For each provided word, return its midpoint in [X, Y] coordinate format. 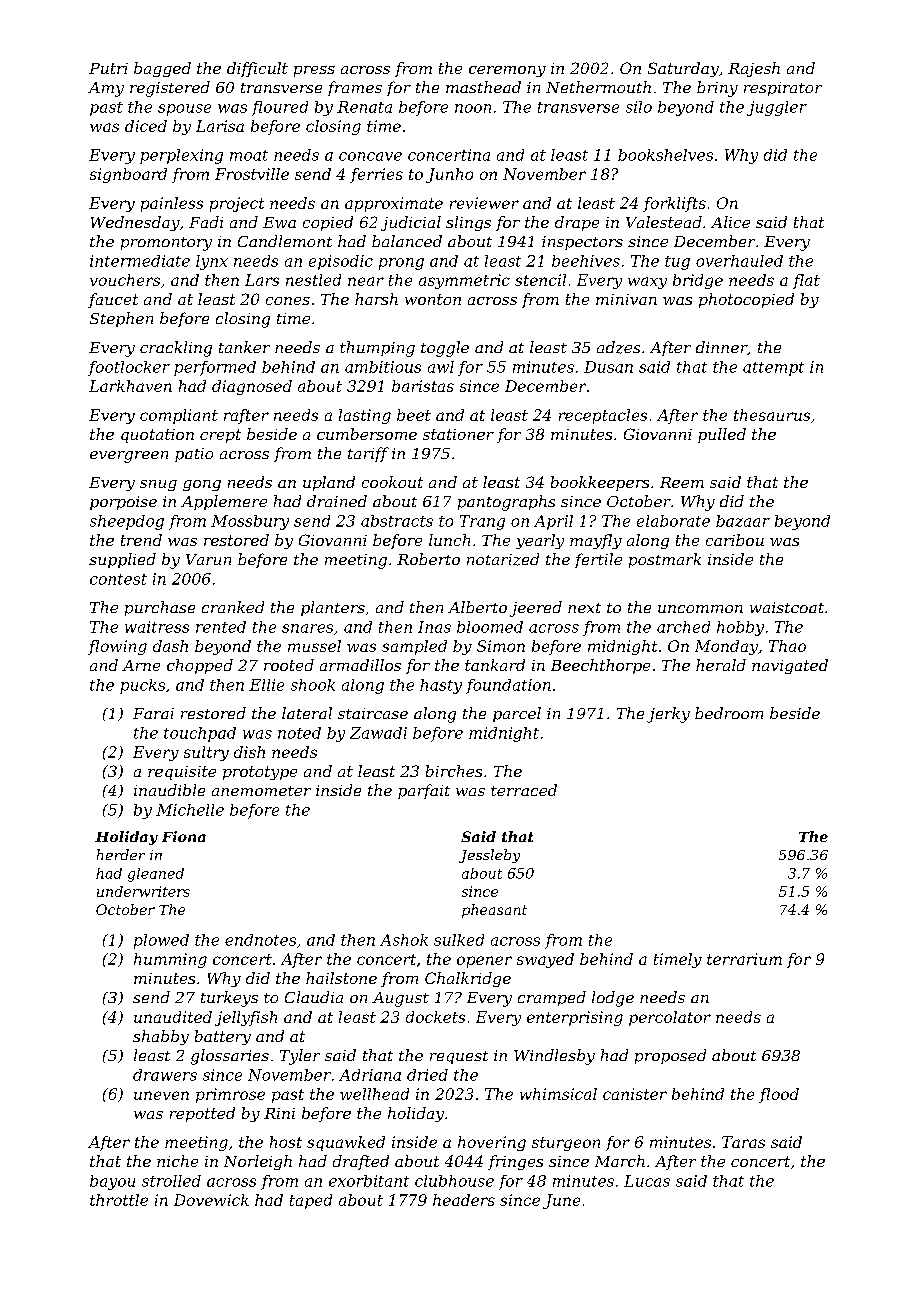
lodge [613, 999]
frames [355, 88]
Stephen [121, 319]
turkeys [229, 999]
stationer [458, 434]
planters [333, 608]
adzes [618, 347]
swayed [545, 960]
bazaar [743, 521]
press [314, 71]
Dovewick [211, 1200]
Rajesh [754, 69]
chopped [200, 666]
